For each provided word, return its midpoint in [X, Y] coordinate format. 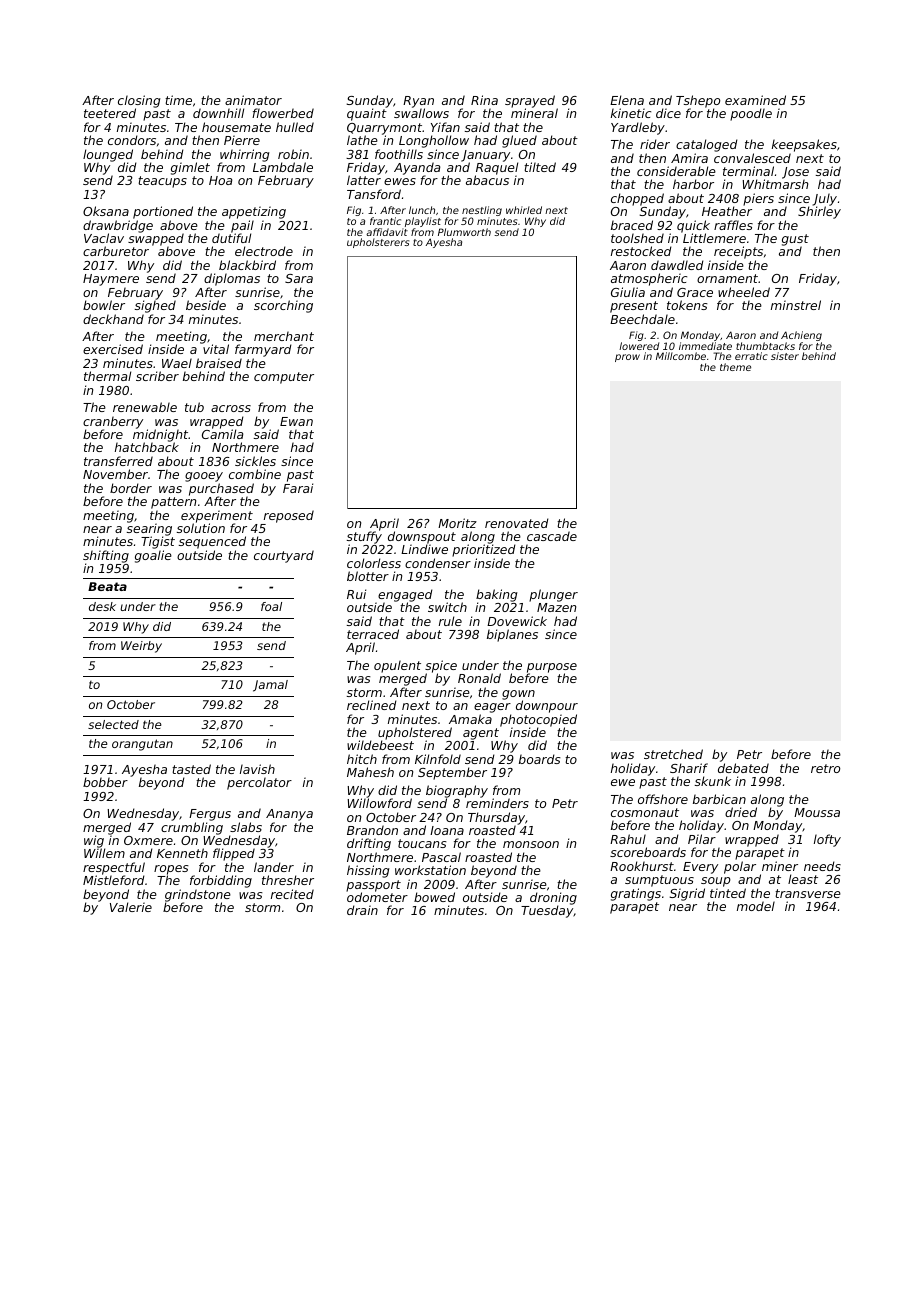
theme [735, 367]
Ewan [296, 421]
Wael [177, 363]
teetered [110, 113]
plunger [553, 595]
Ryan [418, 102]
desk [102, 606]
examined [755, 100]
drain [362, 910]
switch [447, 607]
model [756, 906]
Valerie [131, 907]
